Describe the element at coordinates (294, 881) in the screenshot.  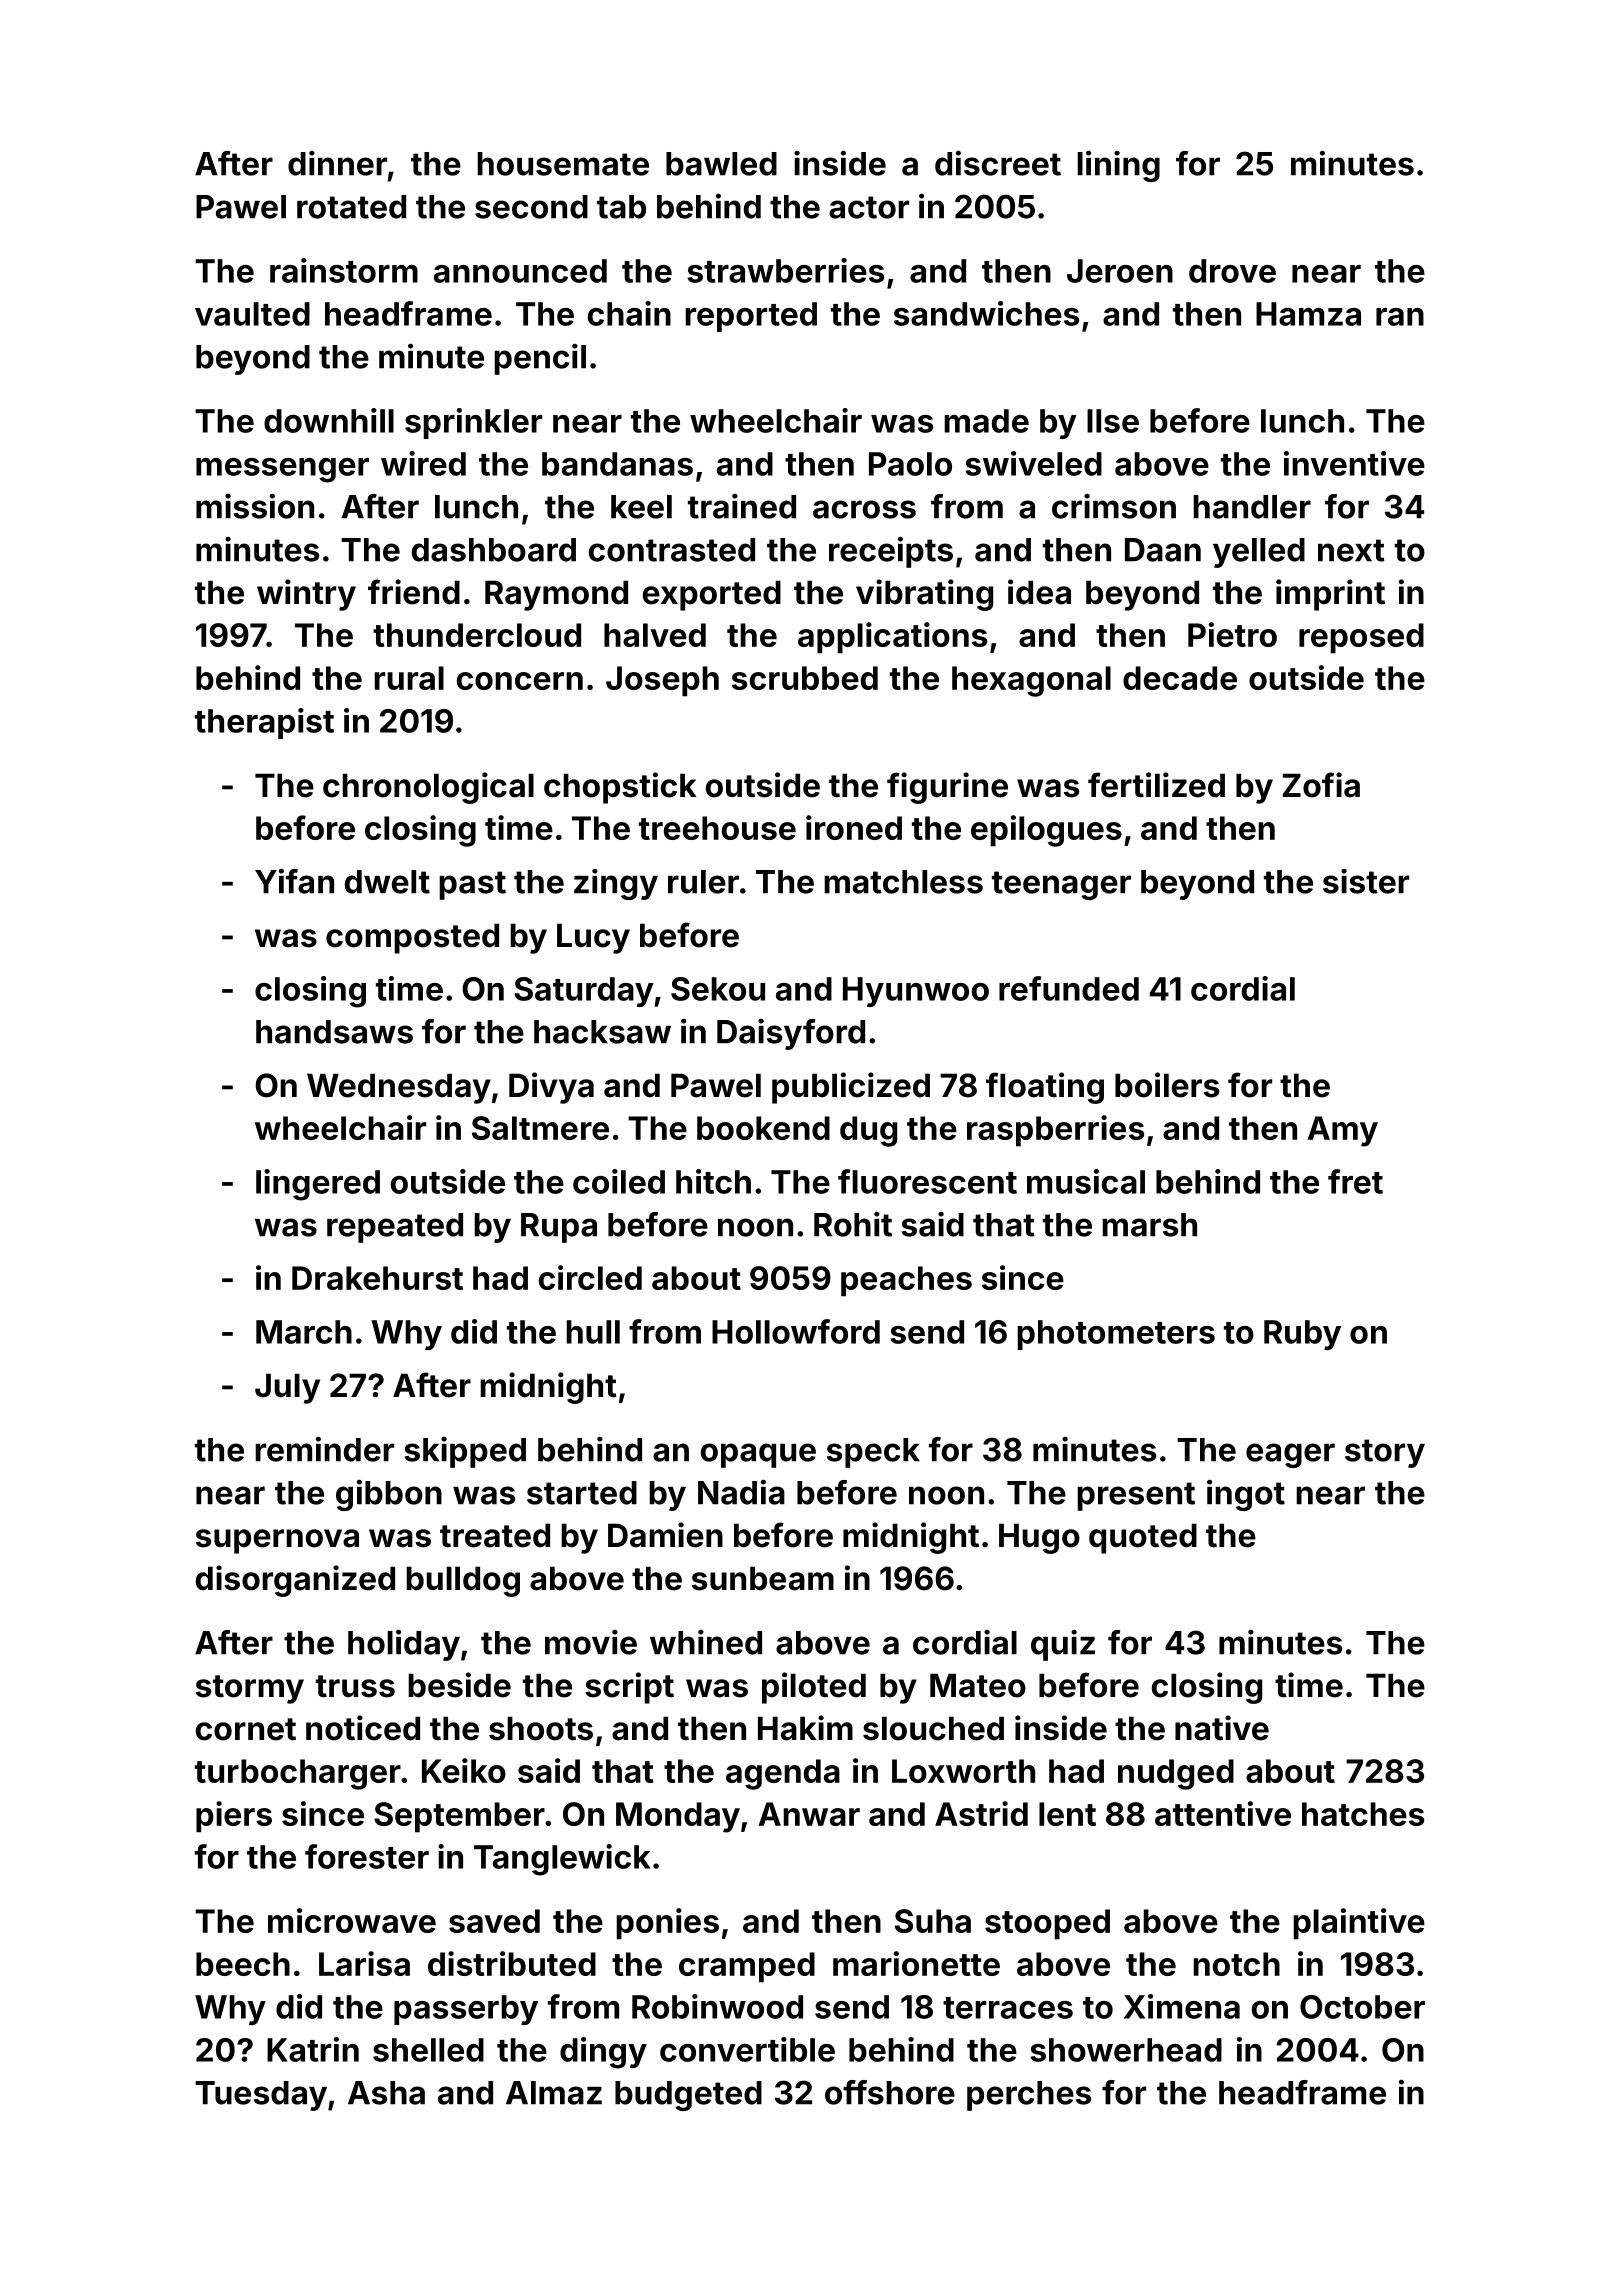
I see `Yifan` at that location.
